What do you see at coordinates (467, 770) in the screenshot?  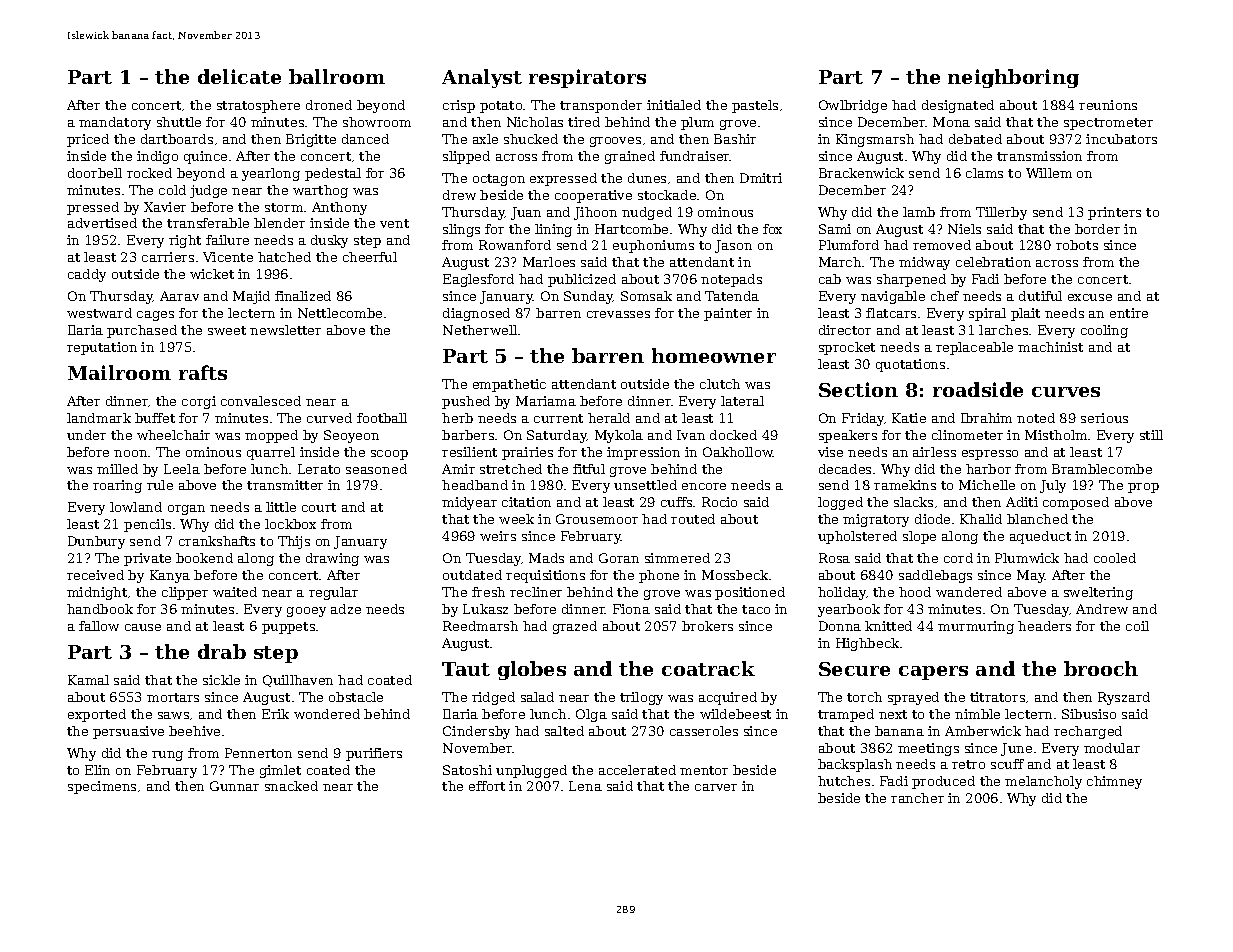 I see `Satoshi` at bounding box center [467, 770].
